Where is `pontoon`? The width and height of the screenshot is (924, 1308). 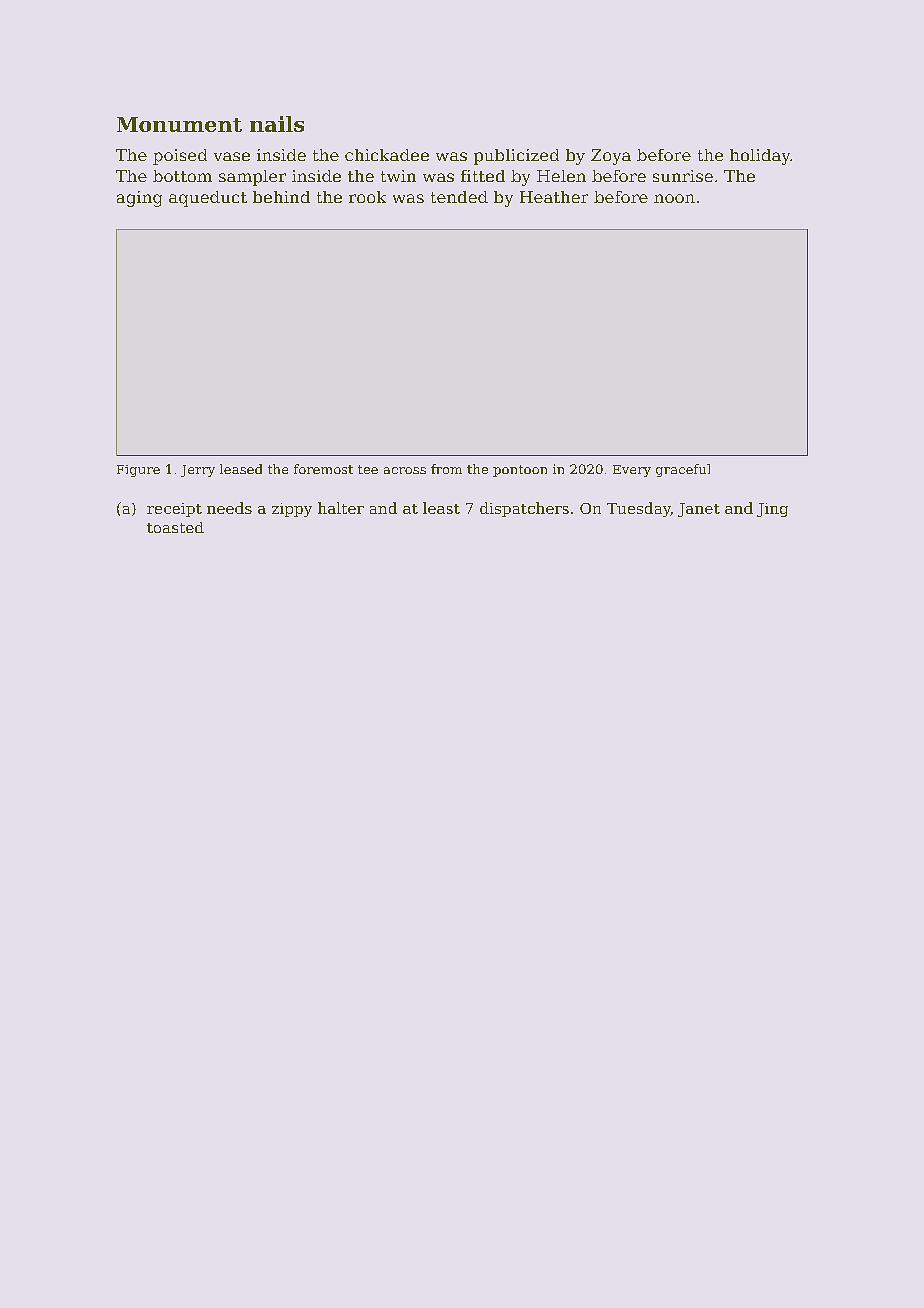 pontoon is located at coordinates (520, 471).
